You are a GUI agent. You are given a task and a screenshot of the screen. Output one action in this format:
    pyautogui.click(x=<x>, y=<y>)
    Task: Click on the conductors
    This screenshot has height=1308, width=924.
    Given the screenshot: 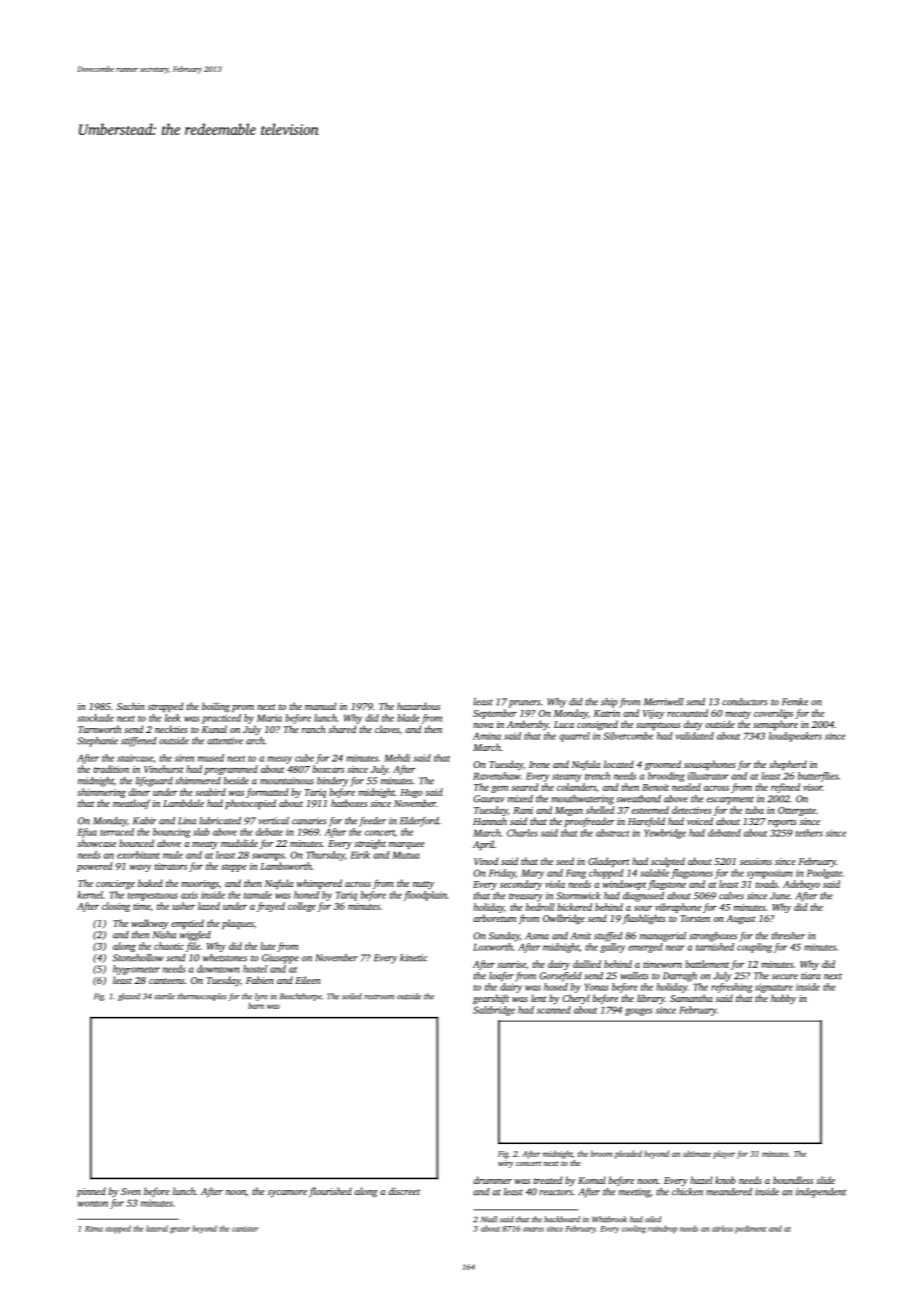 What is the action you would take?
    pyautogui.click(x=744, y=702)
